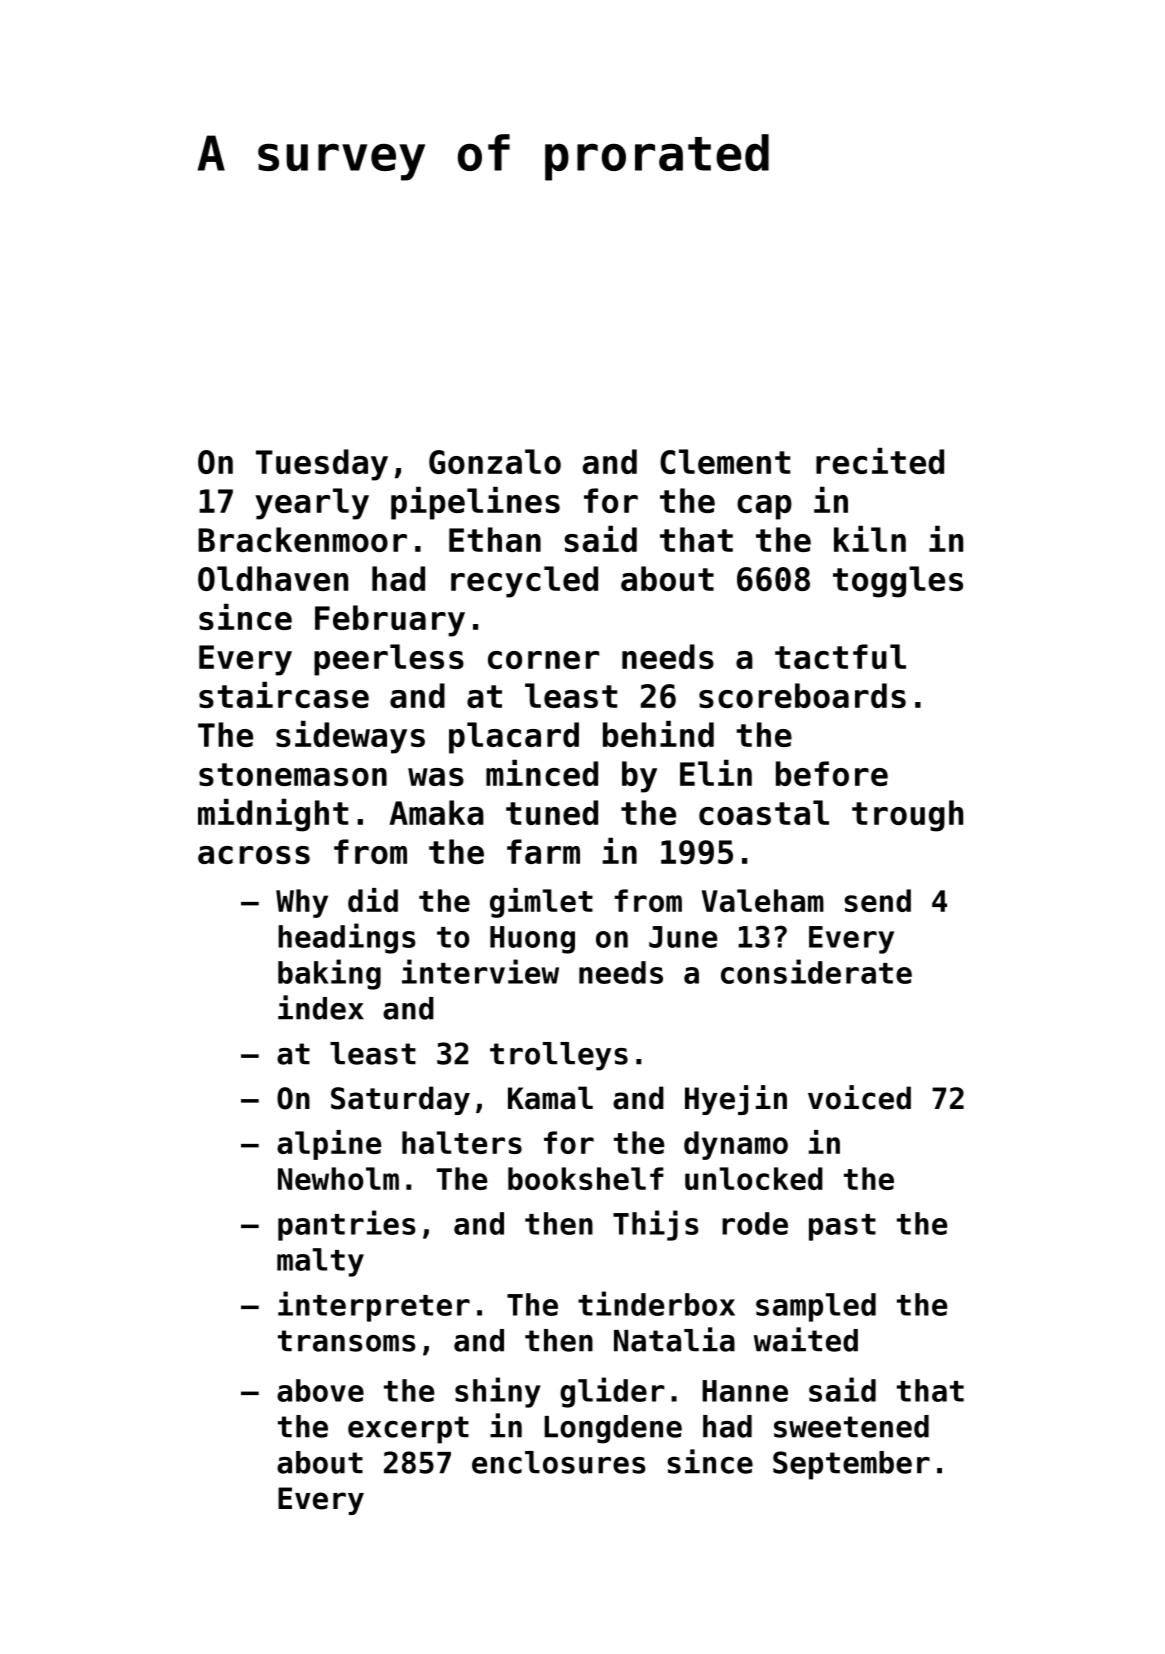  What do you see at coordinates (842, 1227) in the page?
I see `past` at bounding box center [842, 1227].
